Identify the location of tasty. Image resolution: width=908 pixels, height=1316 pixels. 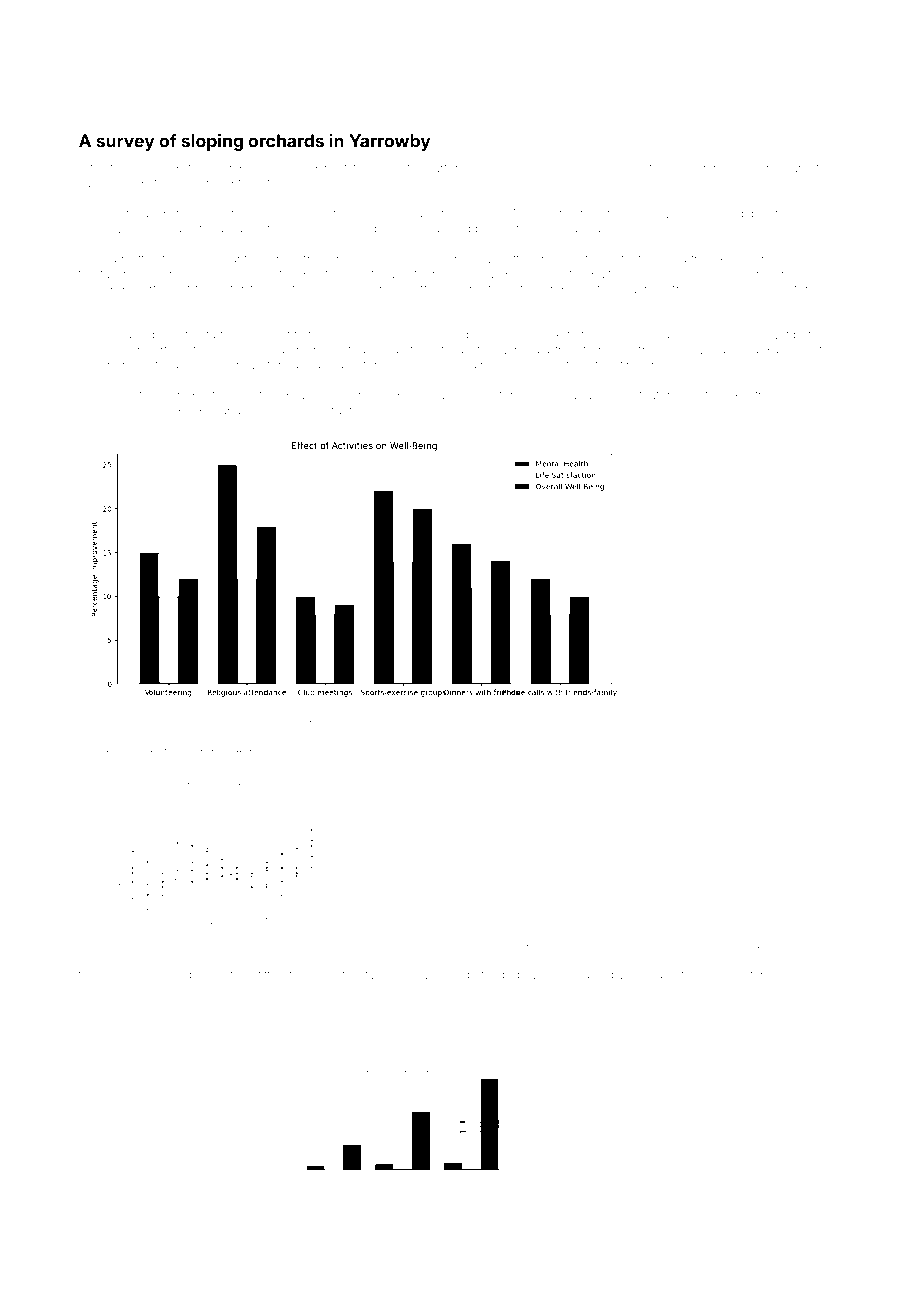
(592, 724).
